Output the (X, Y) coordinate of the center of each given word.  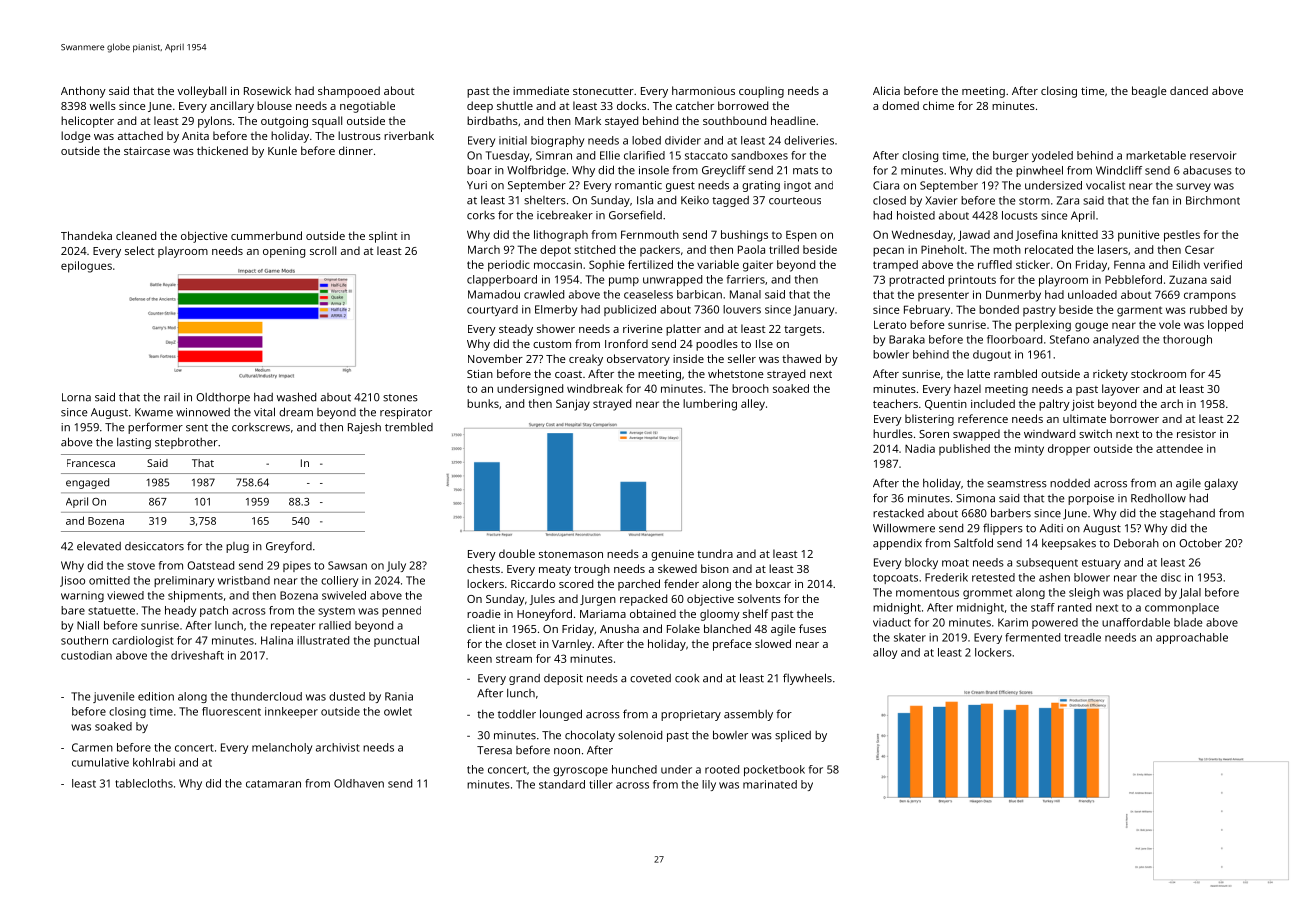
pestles (1182, 236)
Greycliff (724, 171)
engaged (87, 483)
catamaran (273, 784)
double (517, 553)
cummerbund (266, 235)
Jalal (1190, 593)
